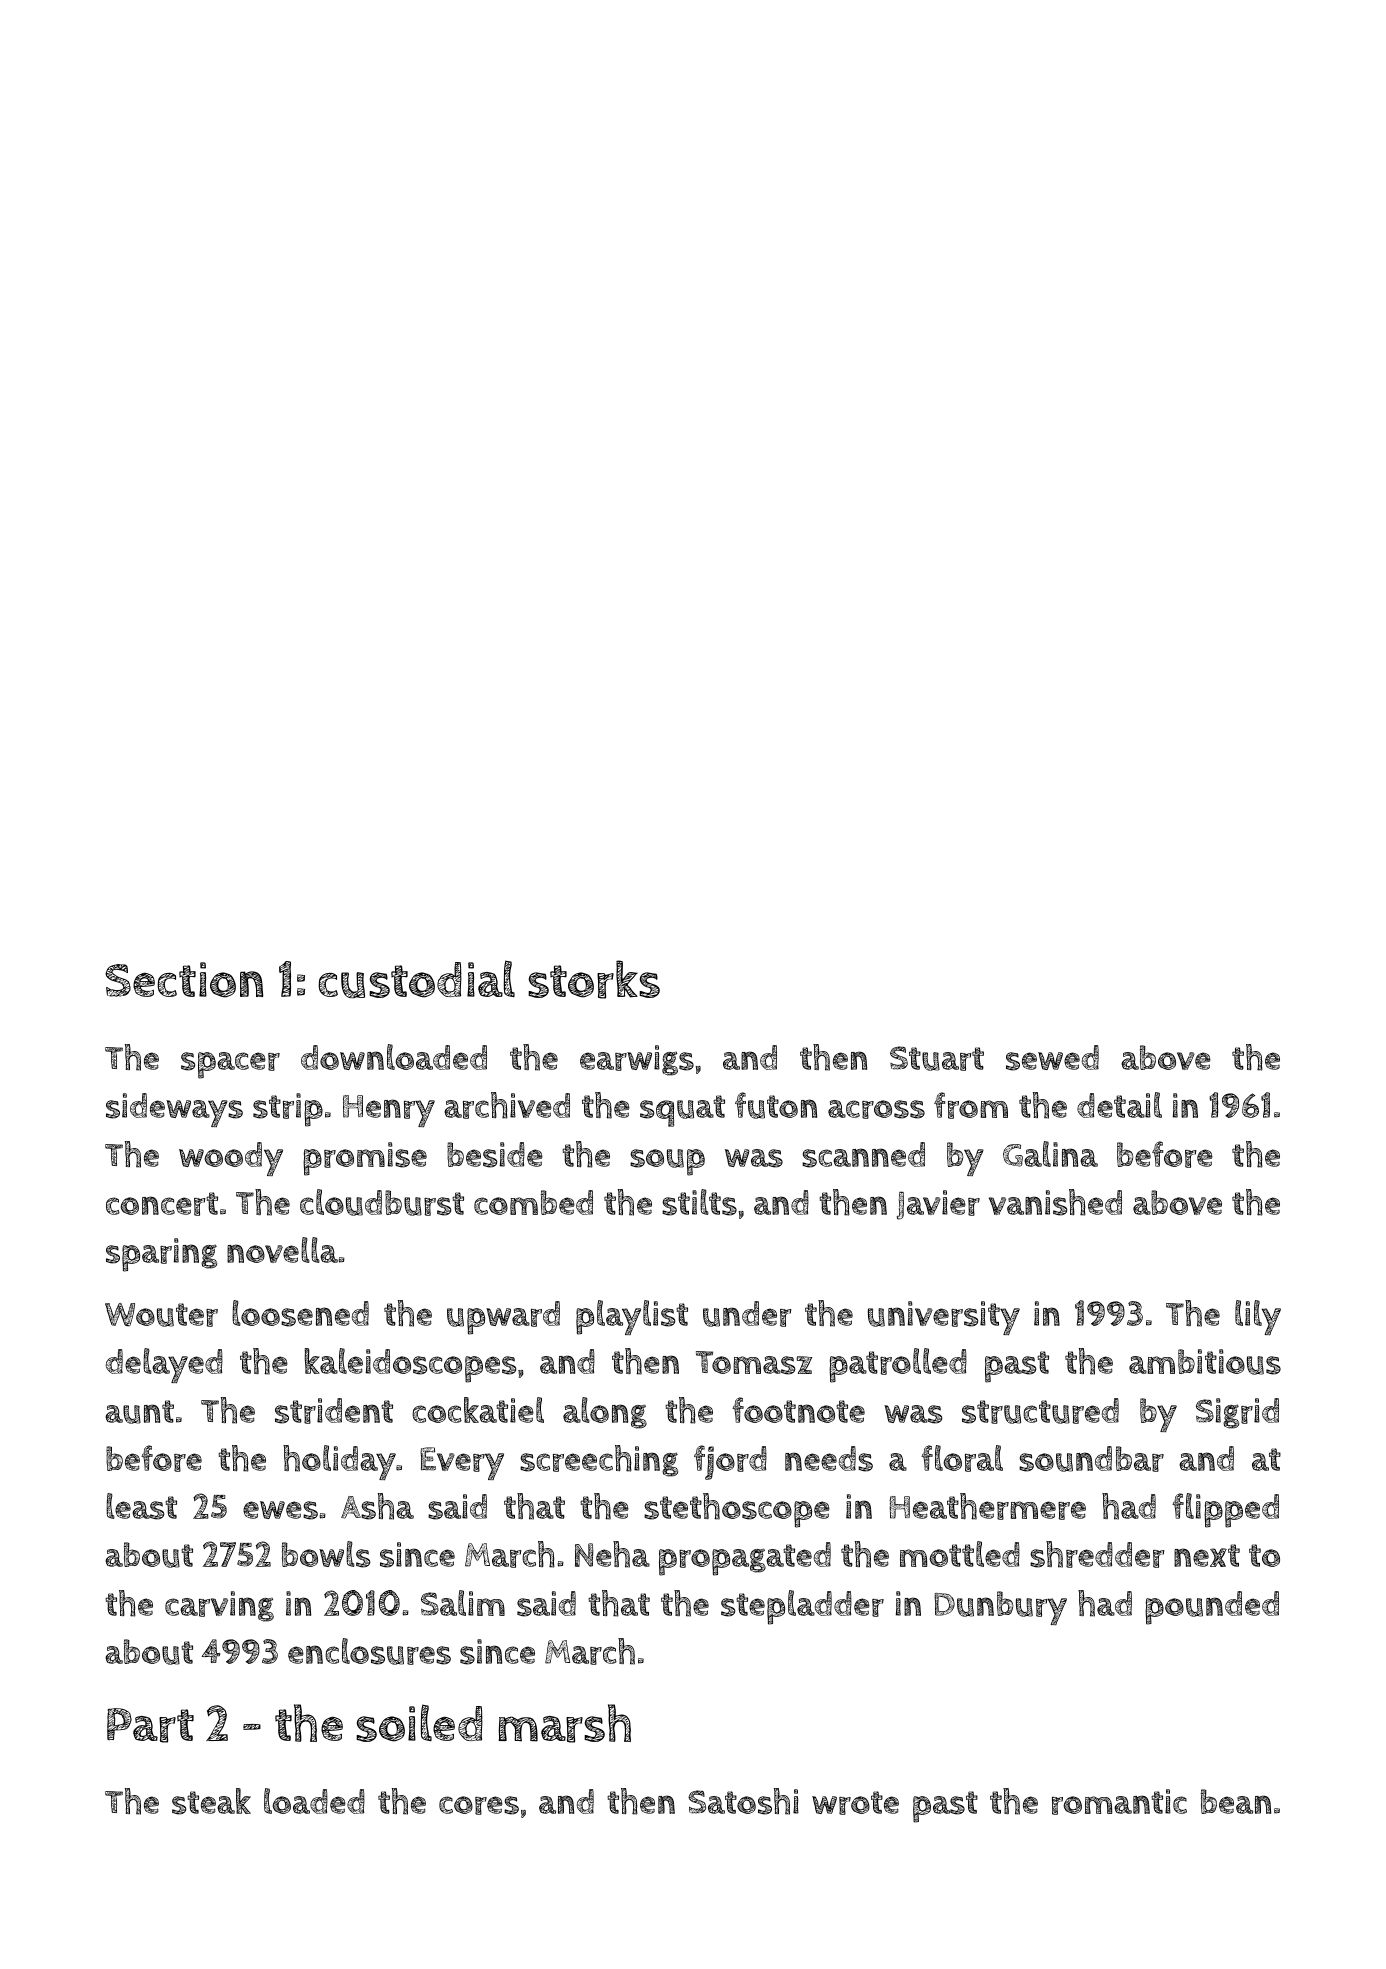 This screenshot has width=1386, height=1969. What do you see at coordinates (211, 1801) in the screenshot?
I see `steak` at bounding box center [211, 1801].
